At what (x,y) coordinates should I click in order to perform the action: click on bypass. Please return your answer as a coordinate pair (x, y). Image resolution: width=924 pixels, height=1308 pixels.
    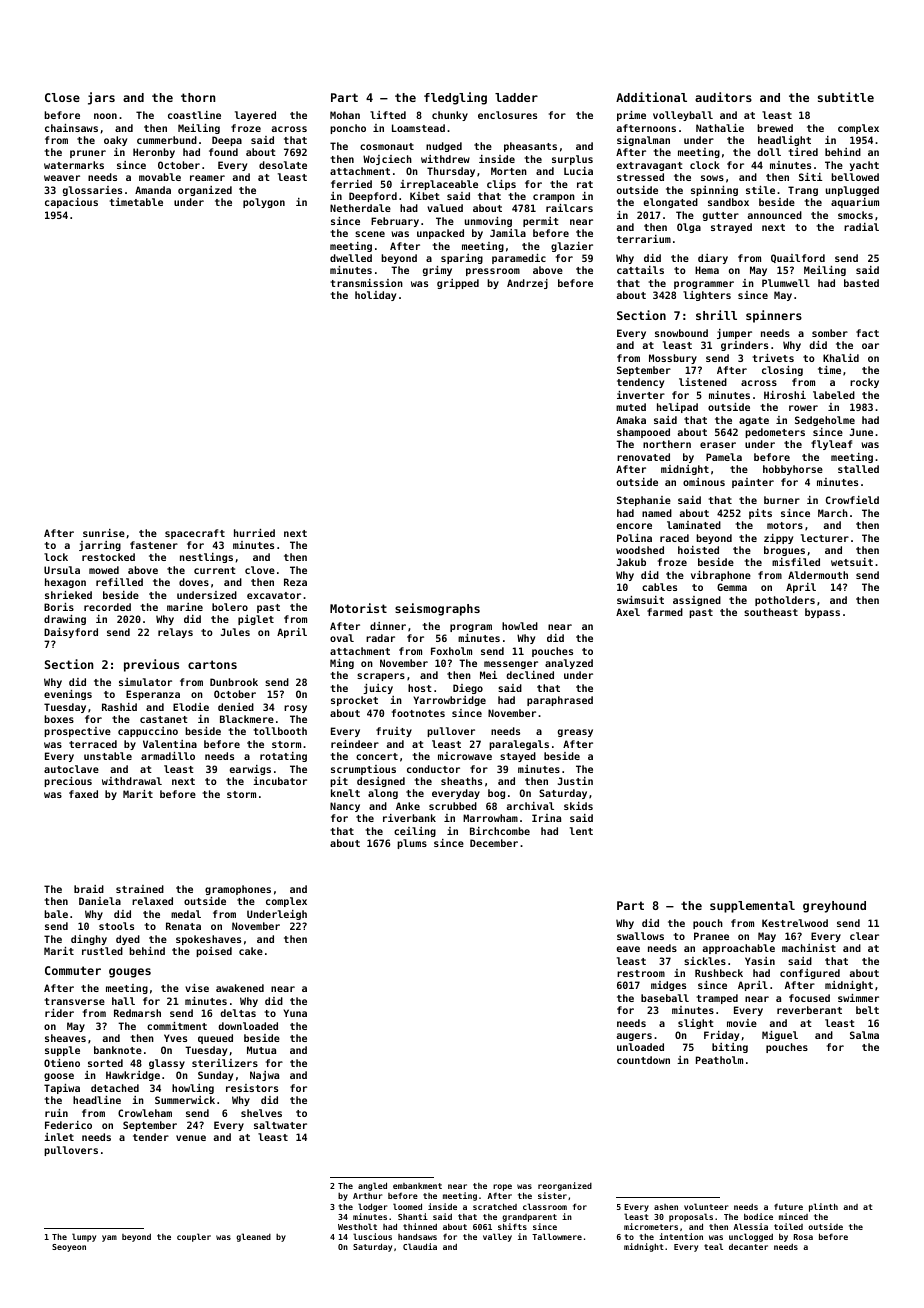
    Looking at the image, I should click on (822, 613).
